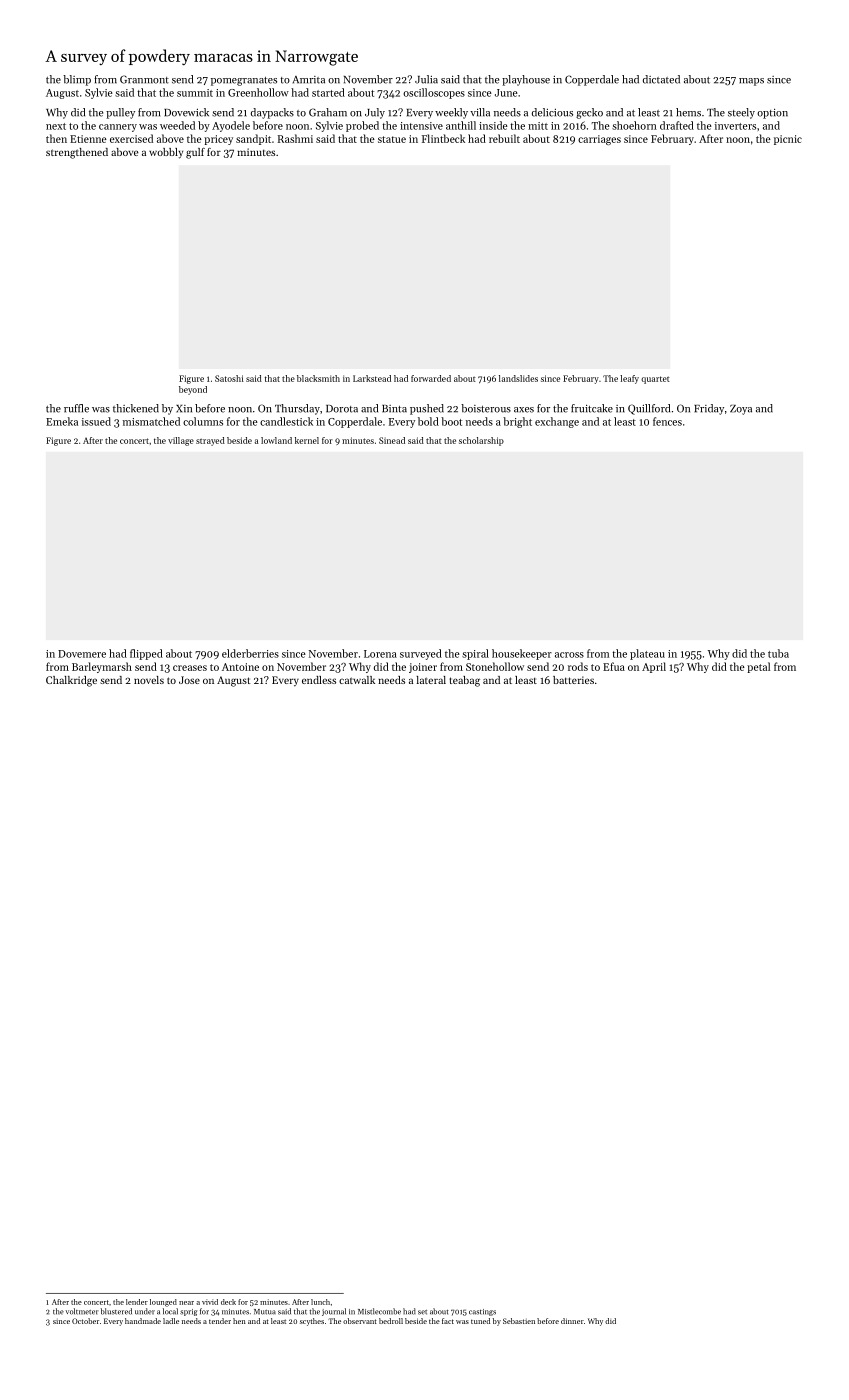 The image size is (849, 1400). I want to click on playhouse, so click(526, 80).
